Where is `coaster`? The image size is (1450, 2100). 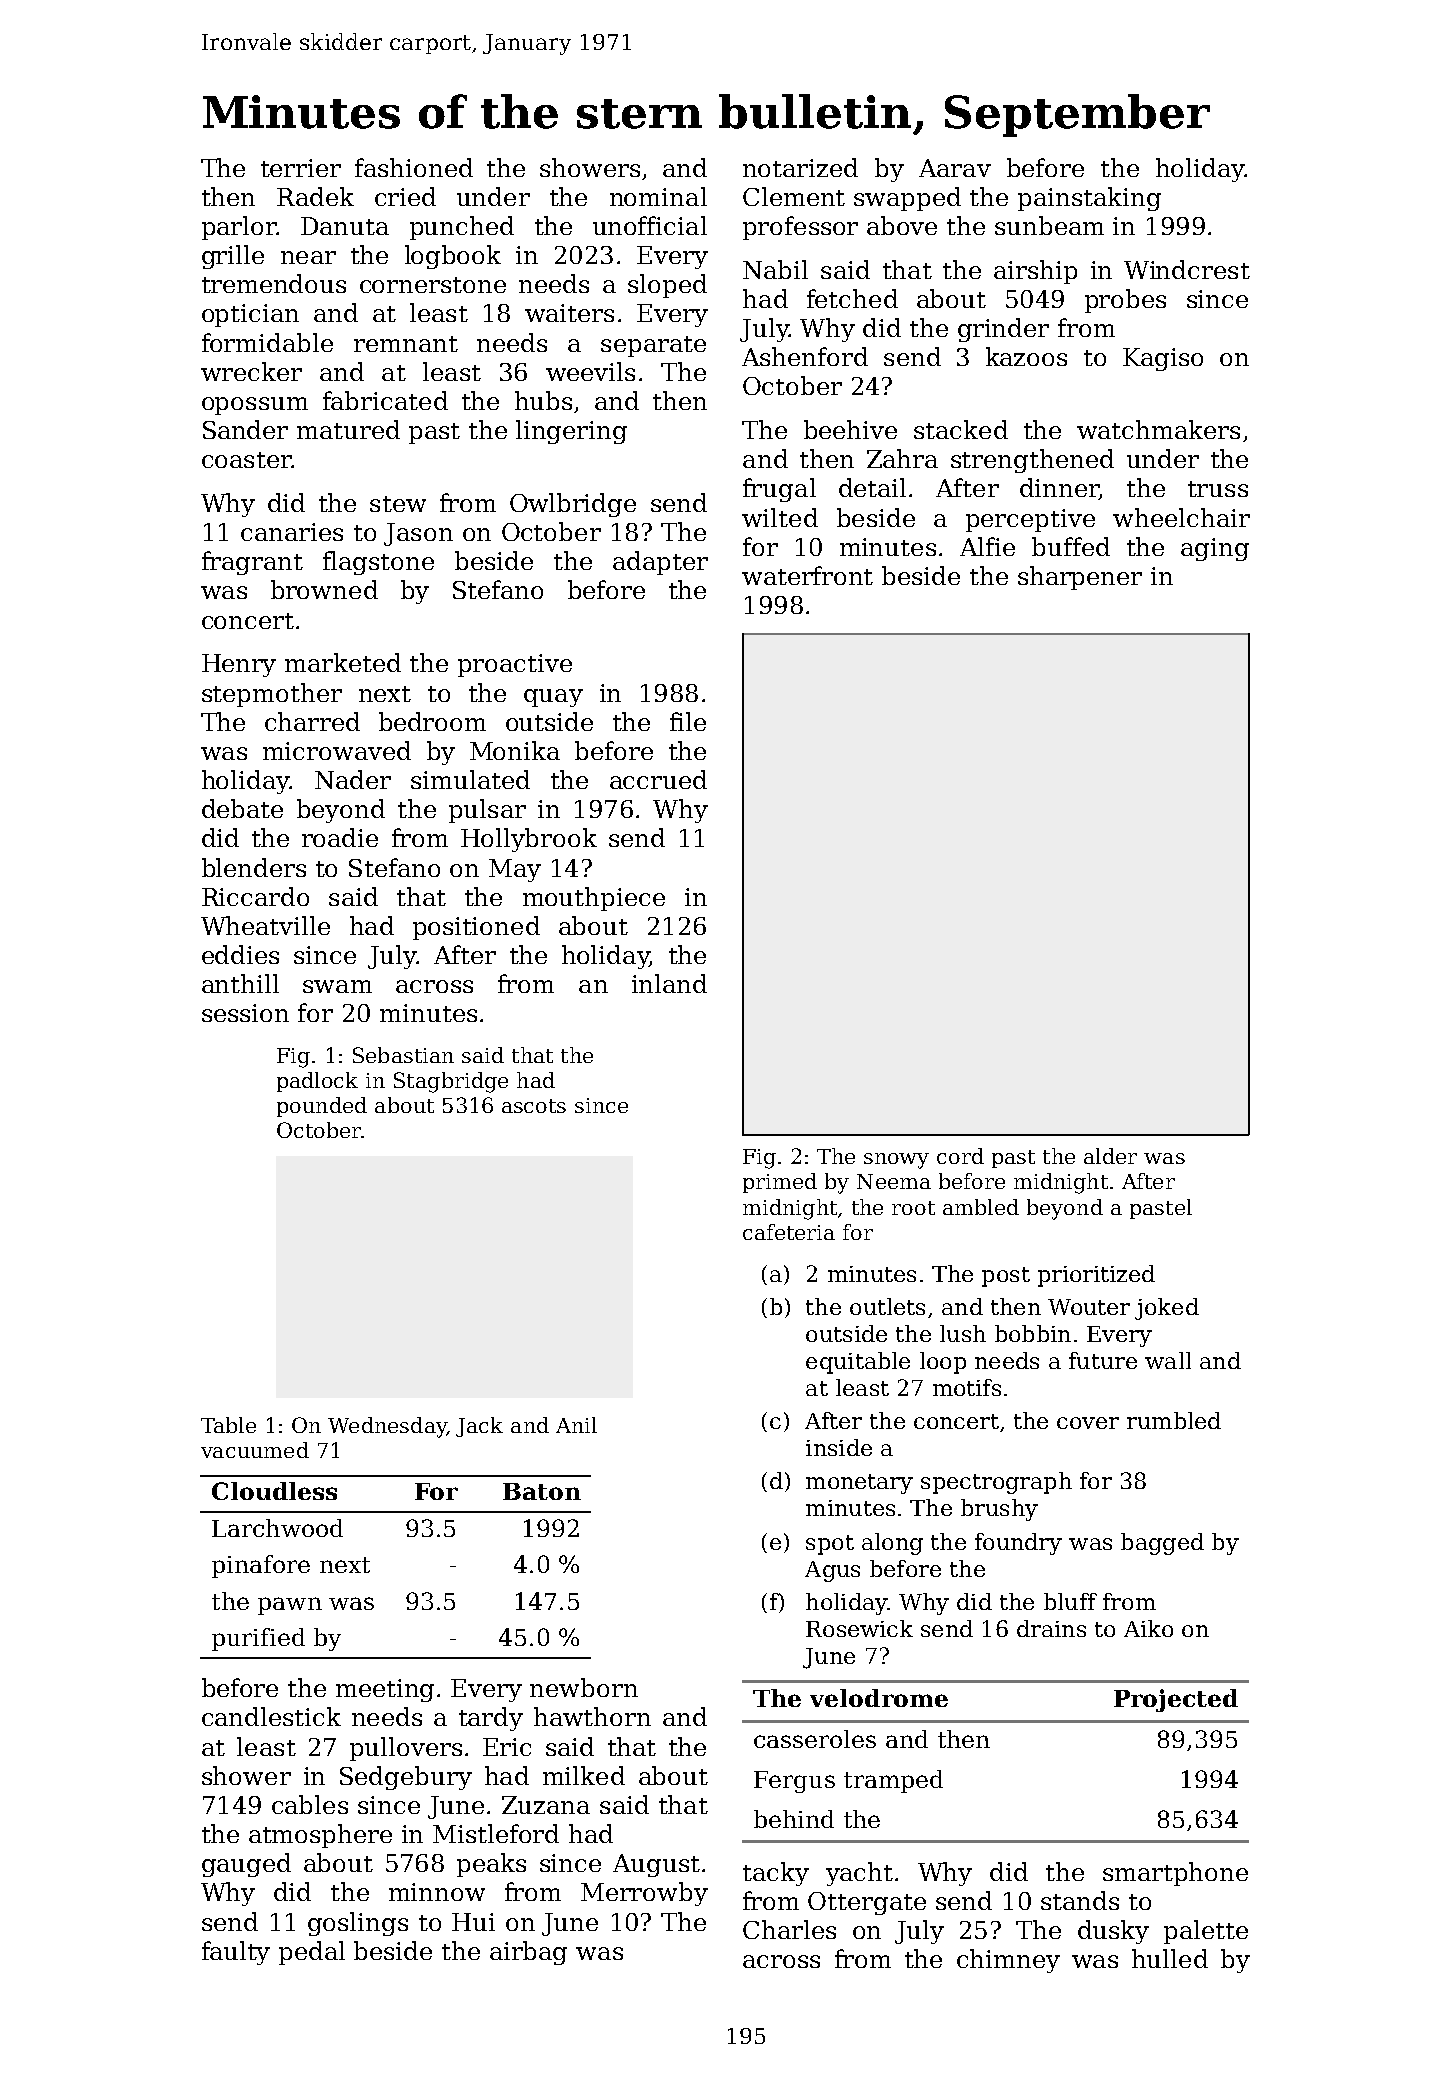
coaster is located at coordinates (246, 460).
